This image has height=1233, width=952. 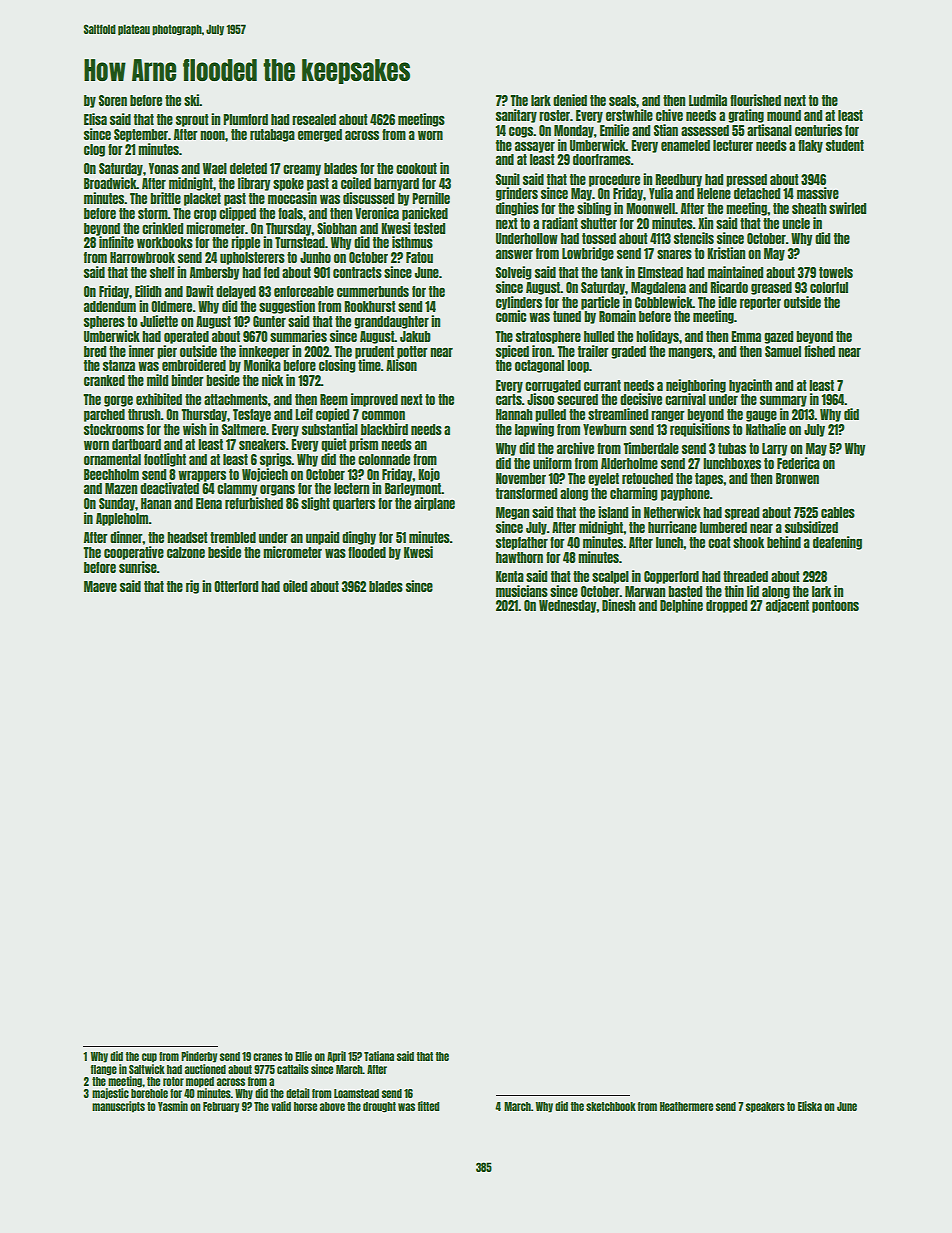 What do you see at coordinates (281, 1106) in the image?
I see `valid` at bounding box center [281, 1106].
